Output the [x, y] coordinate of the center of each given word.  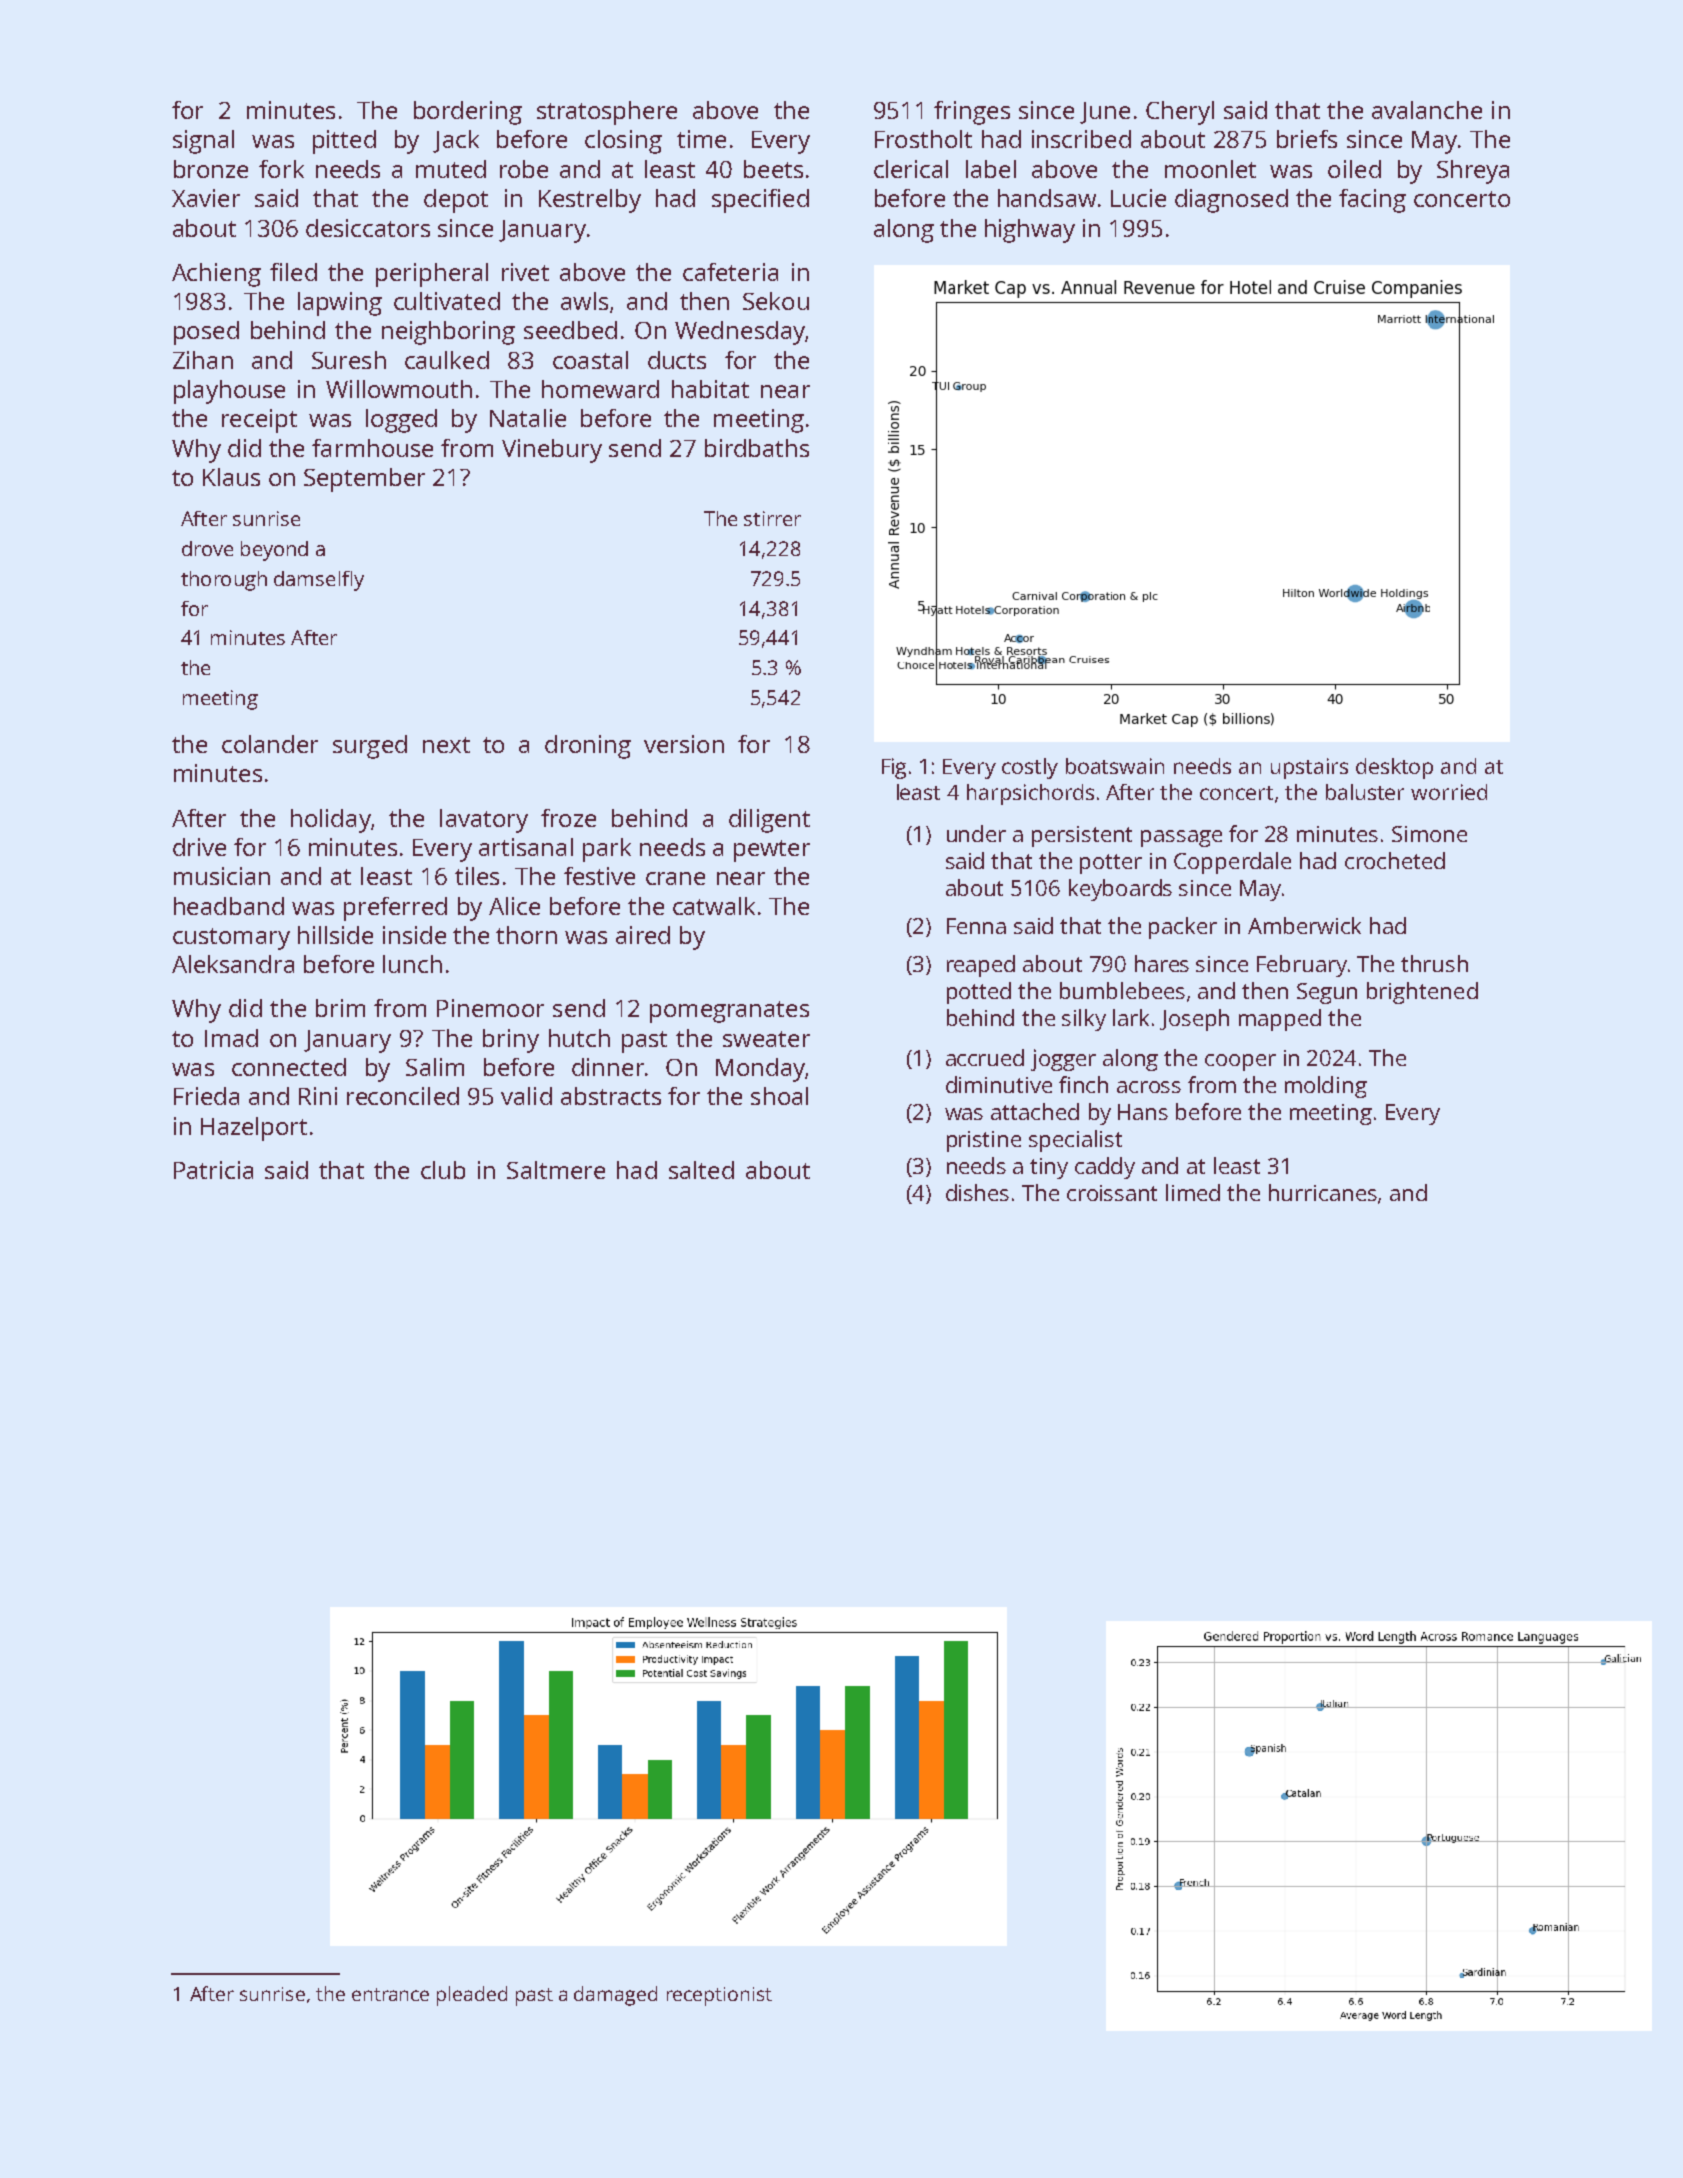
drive [199, 847]
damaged [615, 1996]
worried [1449, 792]
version [684, 744]
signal [203, 142]
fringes [972, 113]
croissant [1112, 1193]
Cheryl [1180, 113]
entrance [390, 1994]
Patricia [213, 1170]
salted [701, 1170]
